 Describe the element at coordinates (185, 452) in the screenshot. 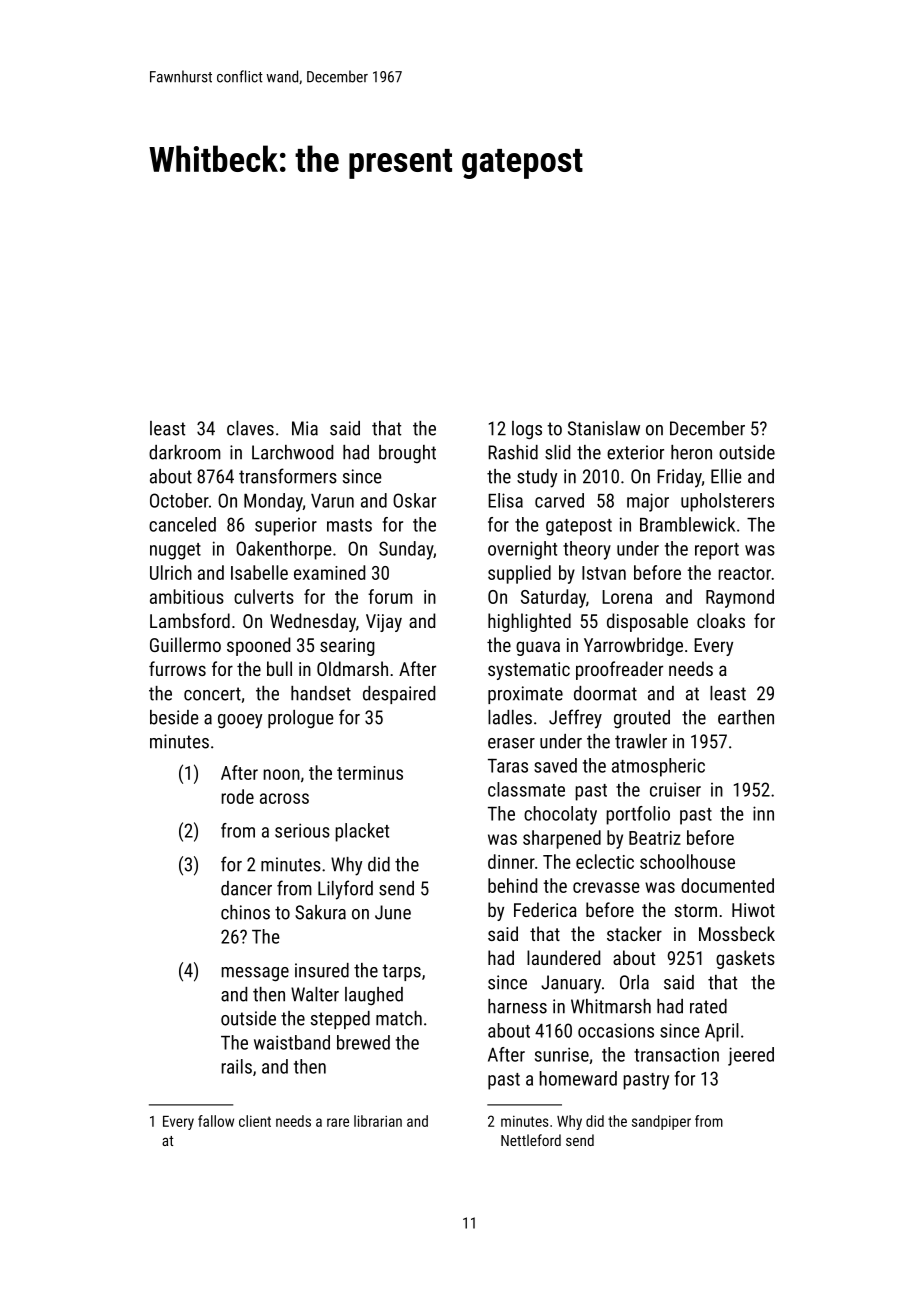

I see `darkroom` at that location.
